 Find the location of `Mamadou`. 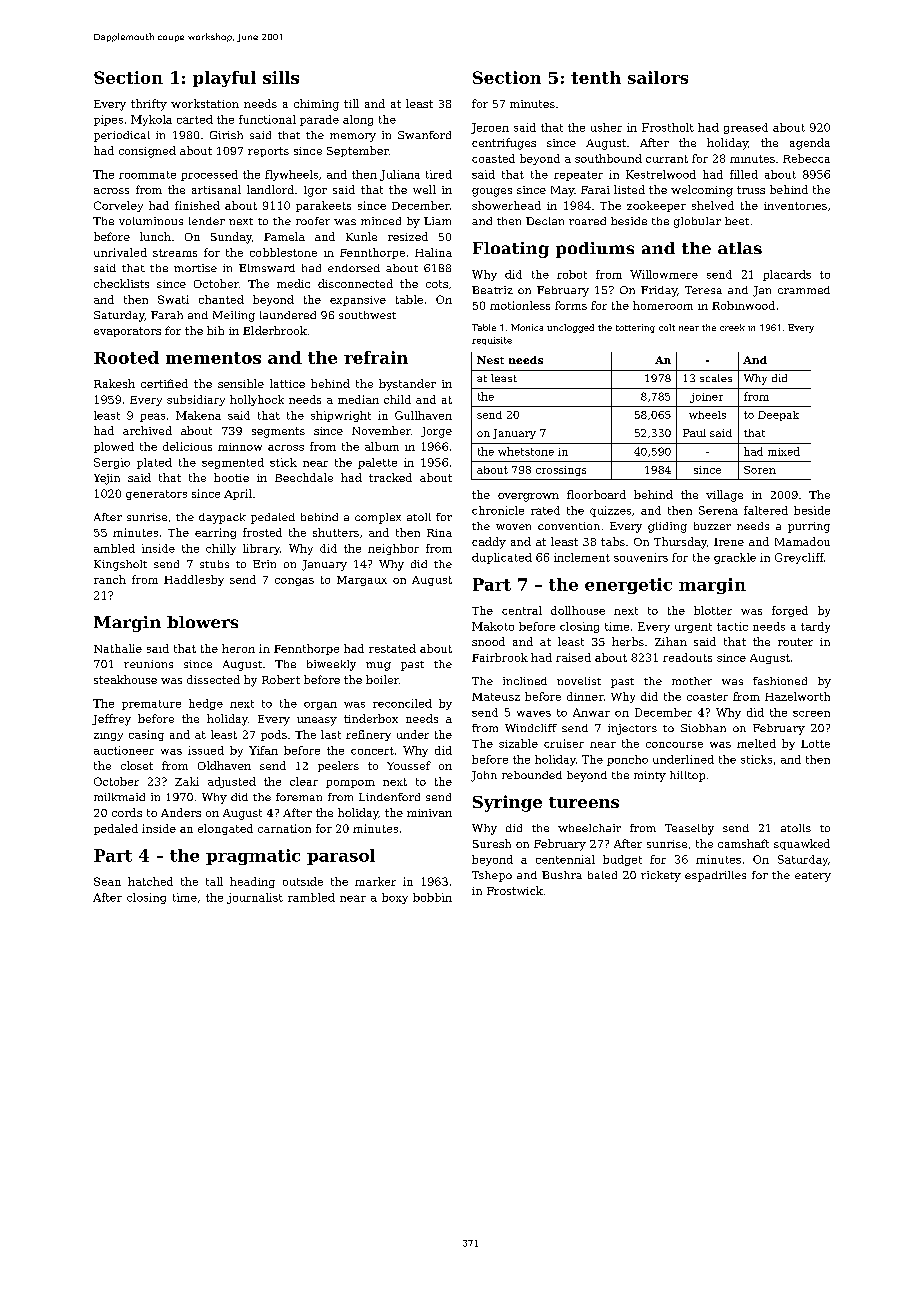

Mamadou is located at coordinates (802, 541).
